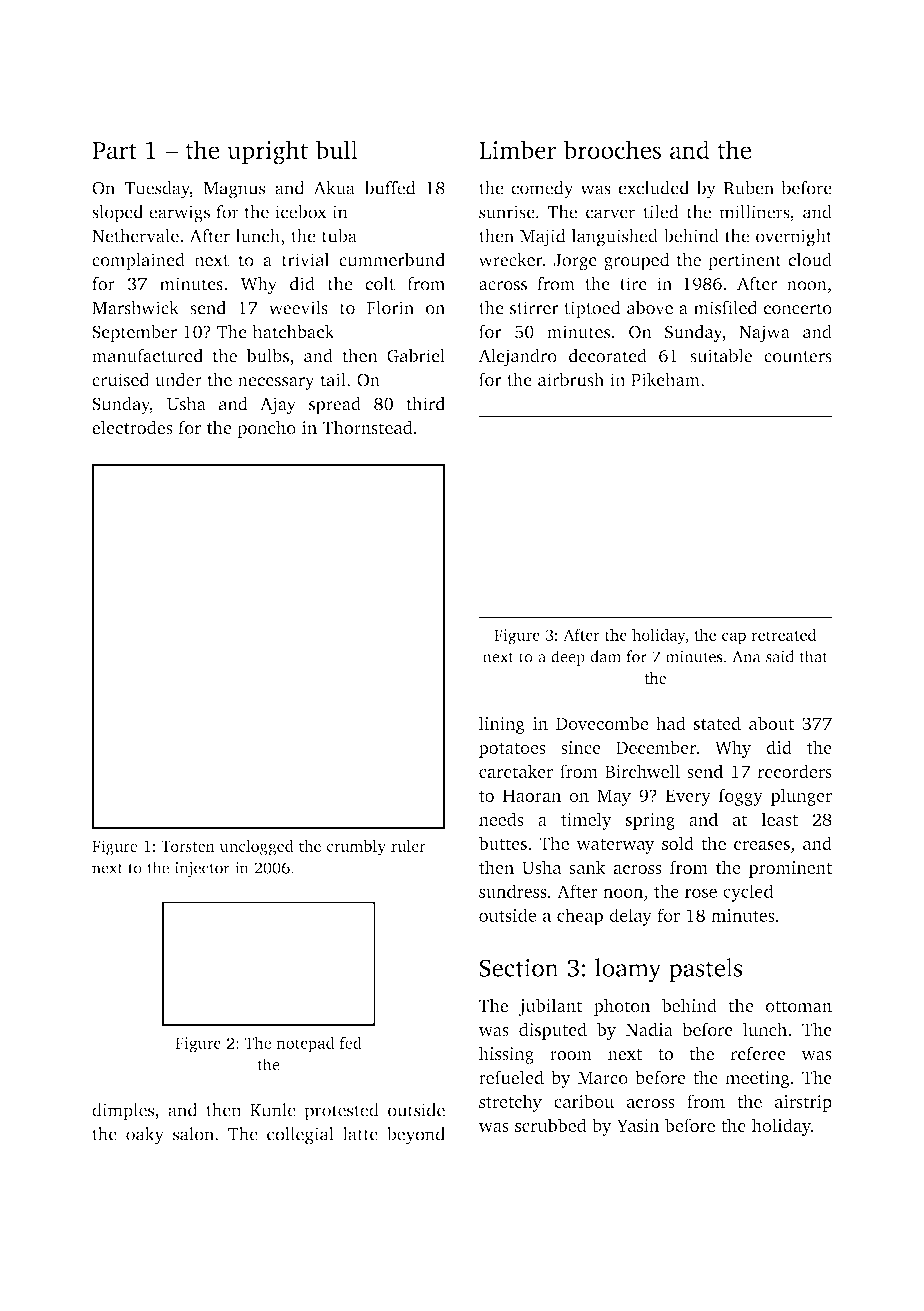 The image size is (924, 1311). What do you see at coordinates (605, 656) in the document?
I see `dam` at bounding box center [605, 656].
